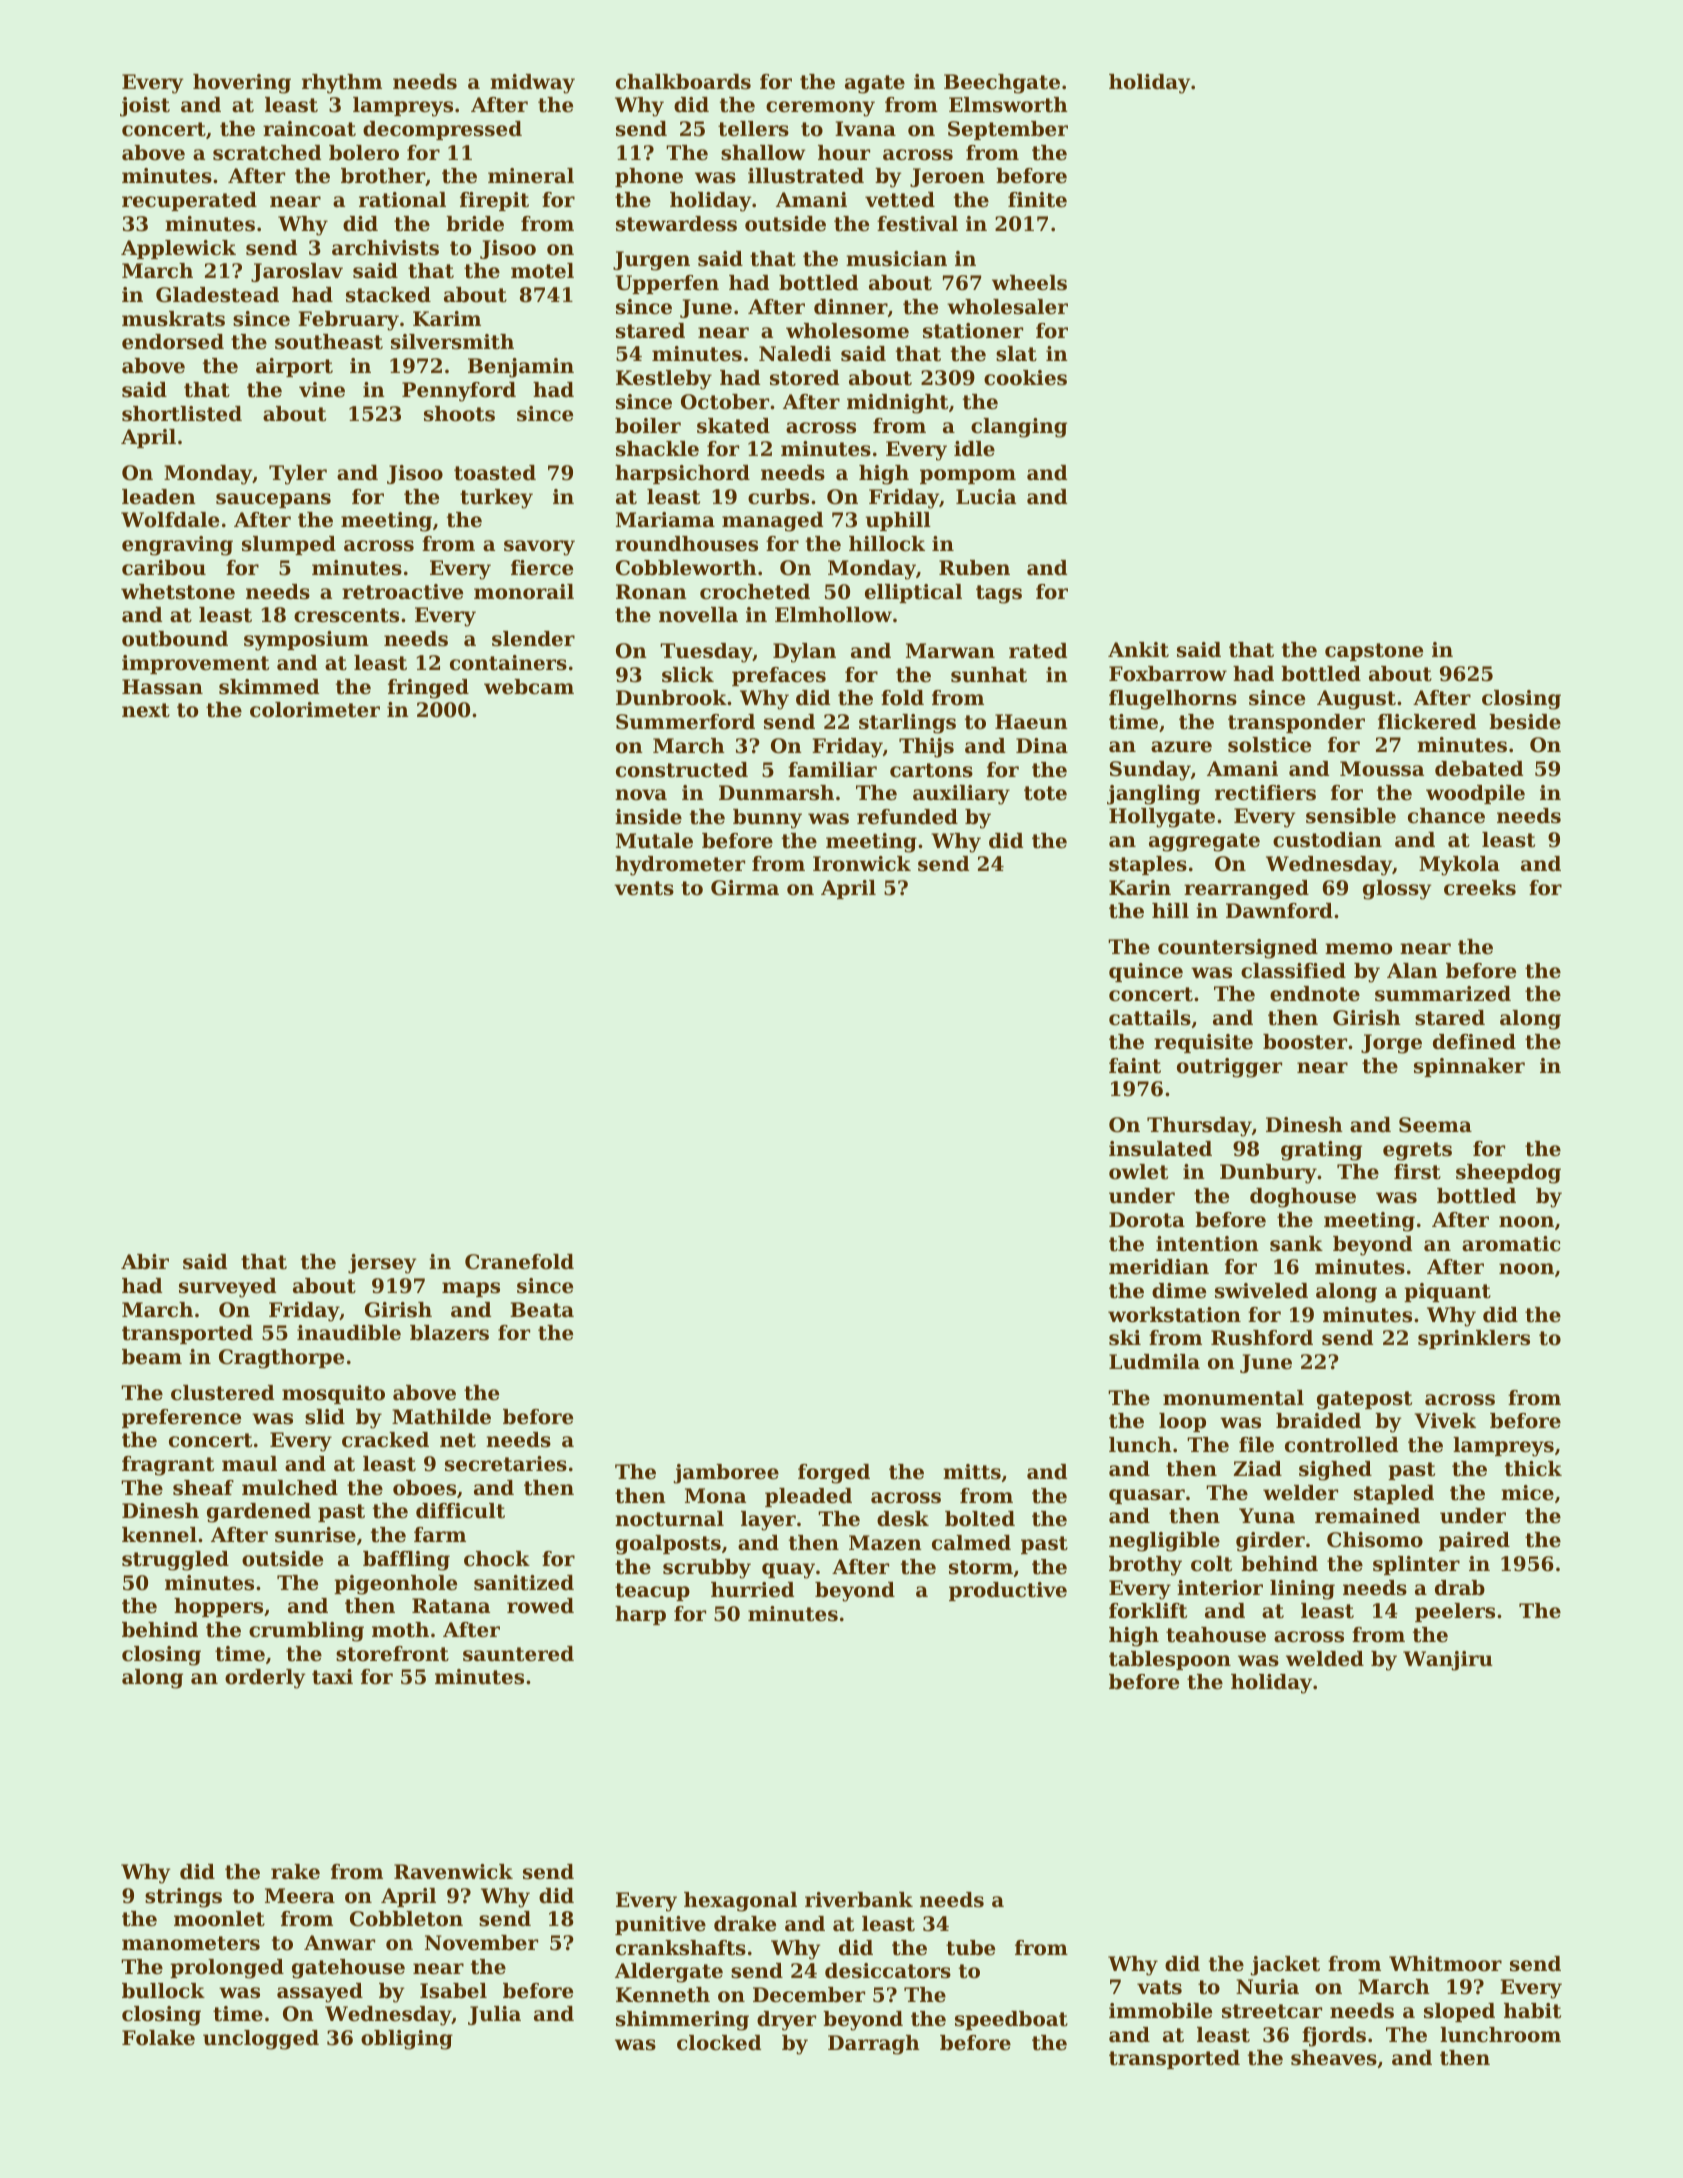  Describe the element at coordinates (683, 82) in the page. I see `chalkboards` at that location.
